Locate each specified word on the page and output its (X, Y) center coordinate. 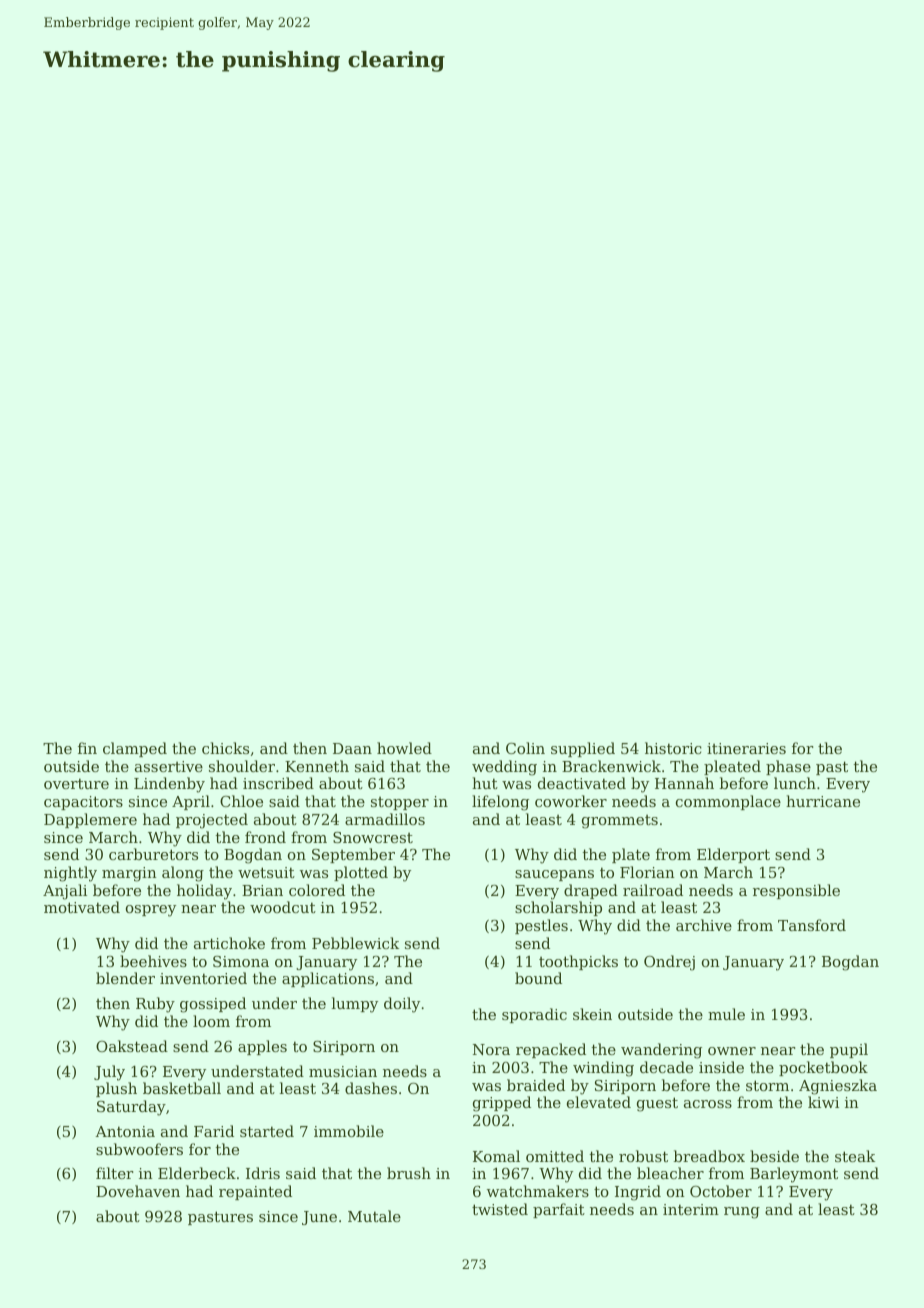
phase (788, 767)
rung (742, 1213)
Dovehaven (138, 1191)
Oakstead (132, 1046)
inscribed (278, 783)
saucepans (554, 875)
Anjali (65, 892)
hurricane (823, 801)
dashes (371, 1088)
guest (657, 1104)
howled (404, 748)
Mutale (374, 1216)
